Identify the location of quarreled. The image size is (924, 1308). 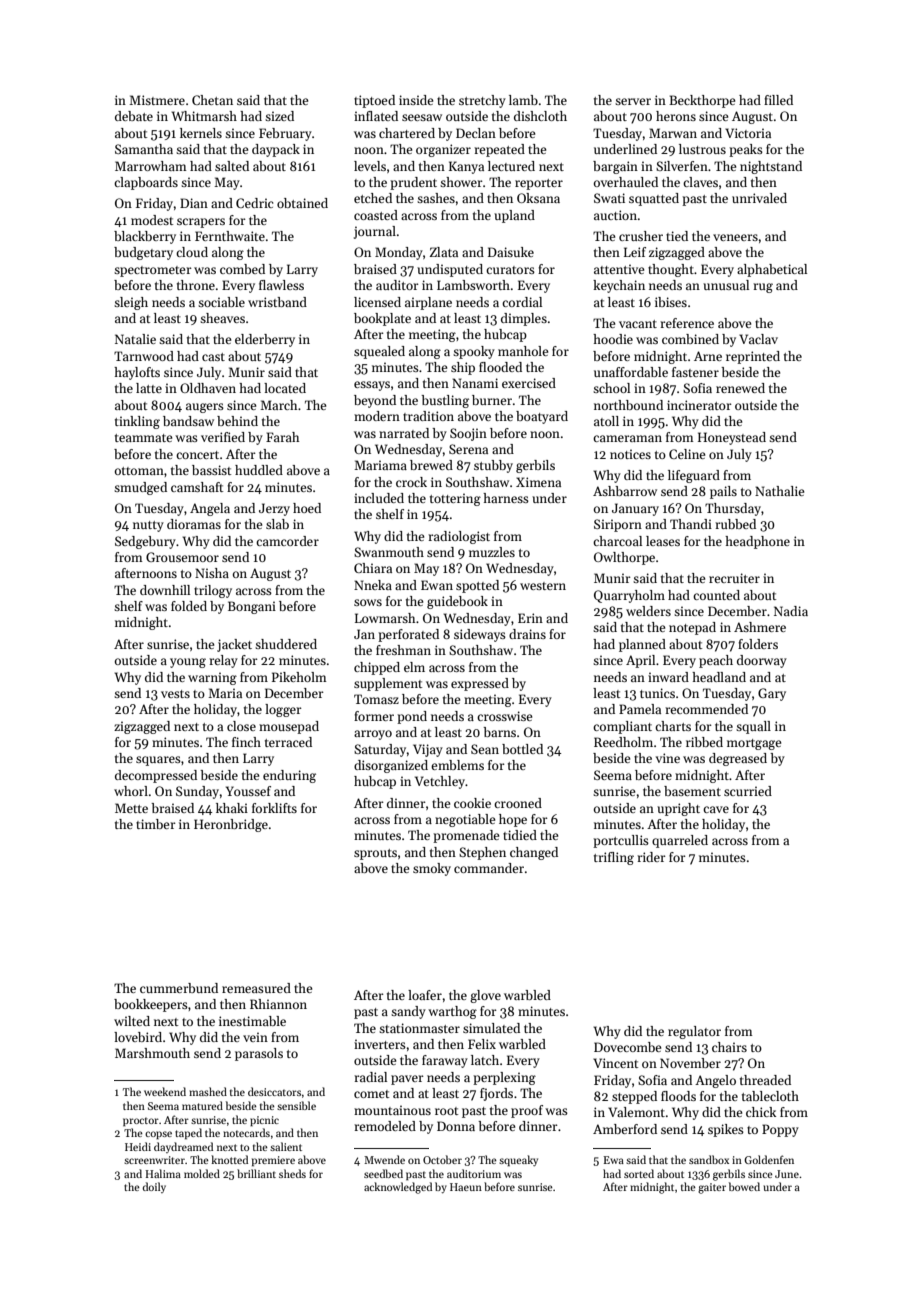
(680, 841).
